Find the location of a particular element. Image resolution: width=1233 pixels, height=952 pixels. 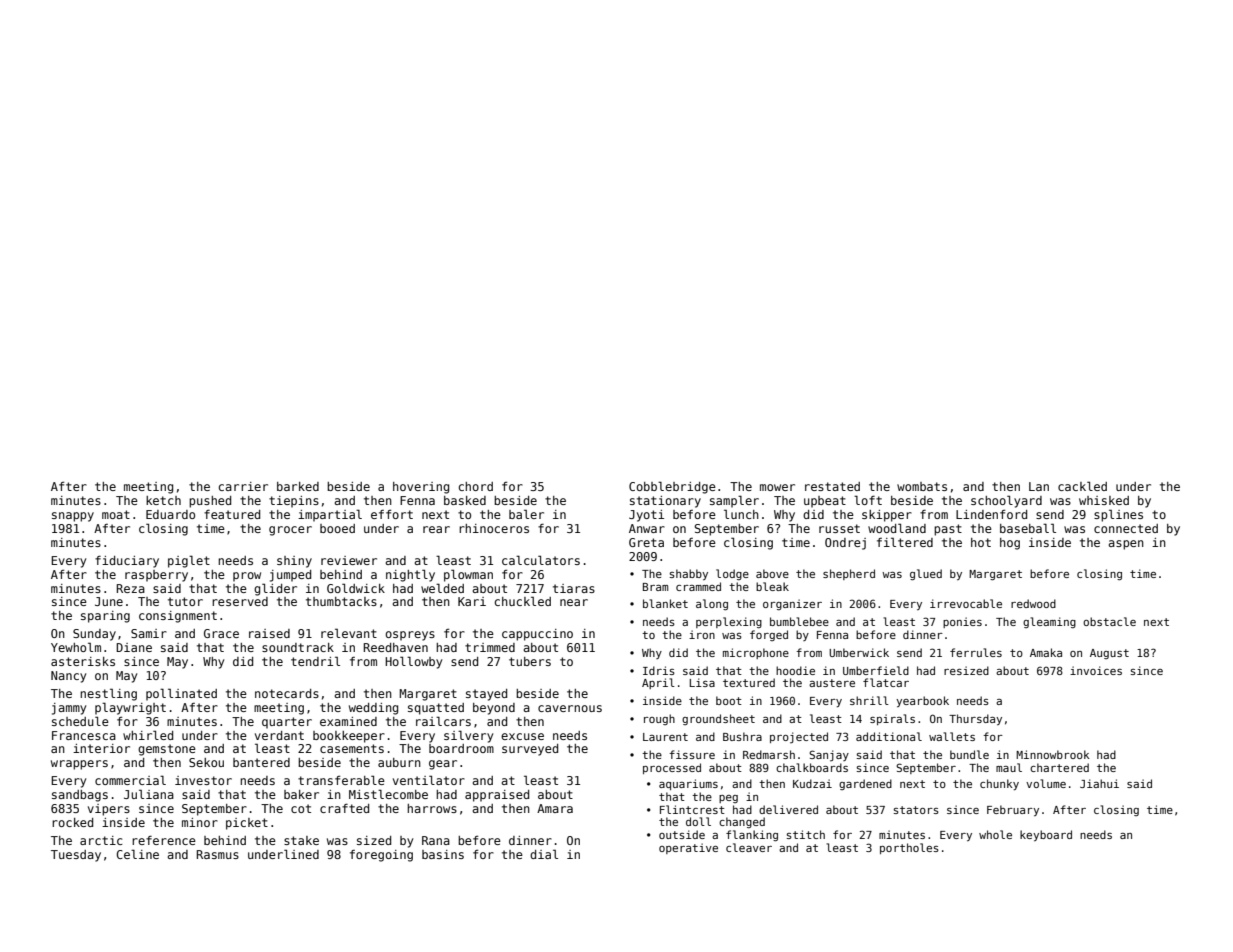

Greta is located at coordinates (646, 542).
